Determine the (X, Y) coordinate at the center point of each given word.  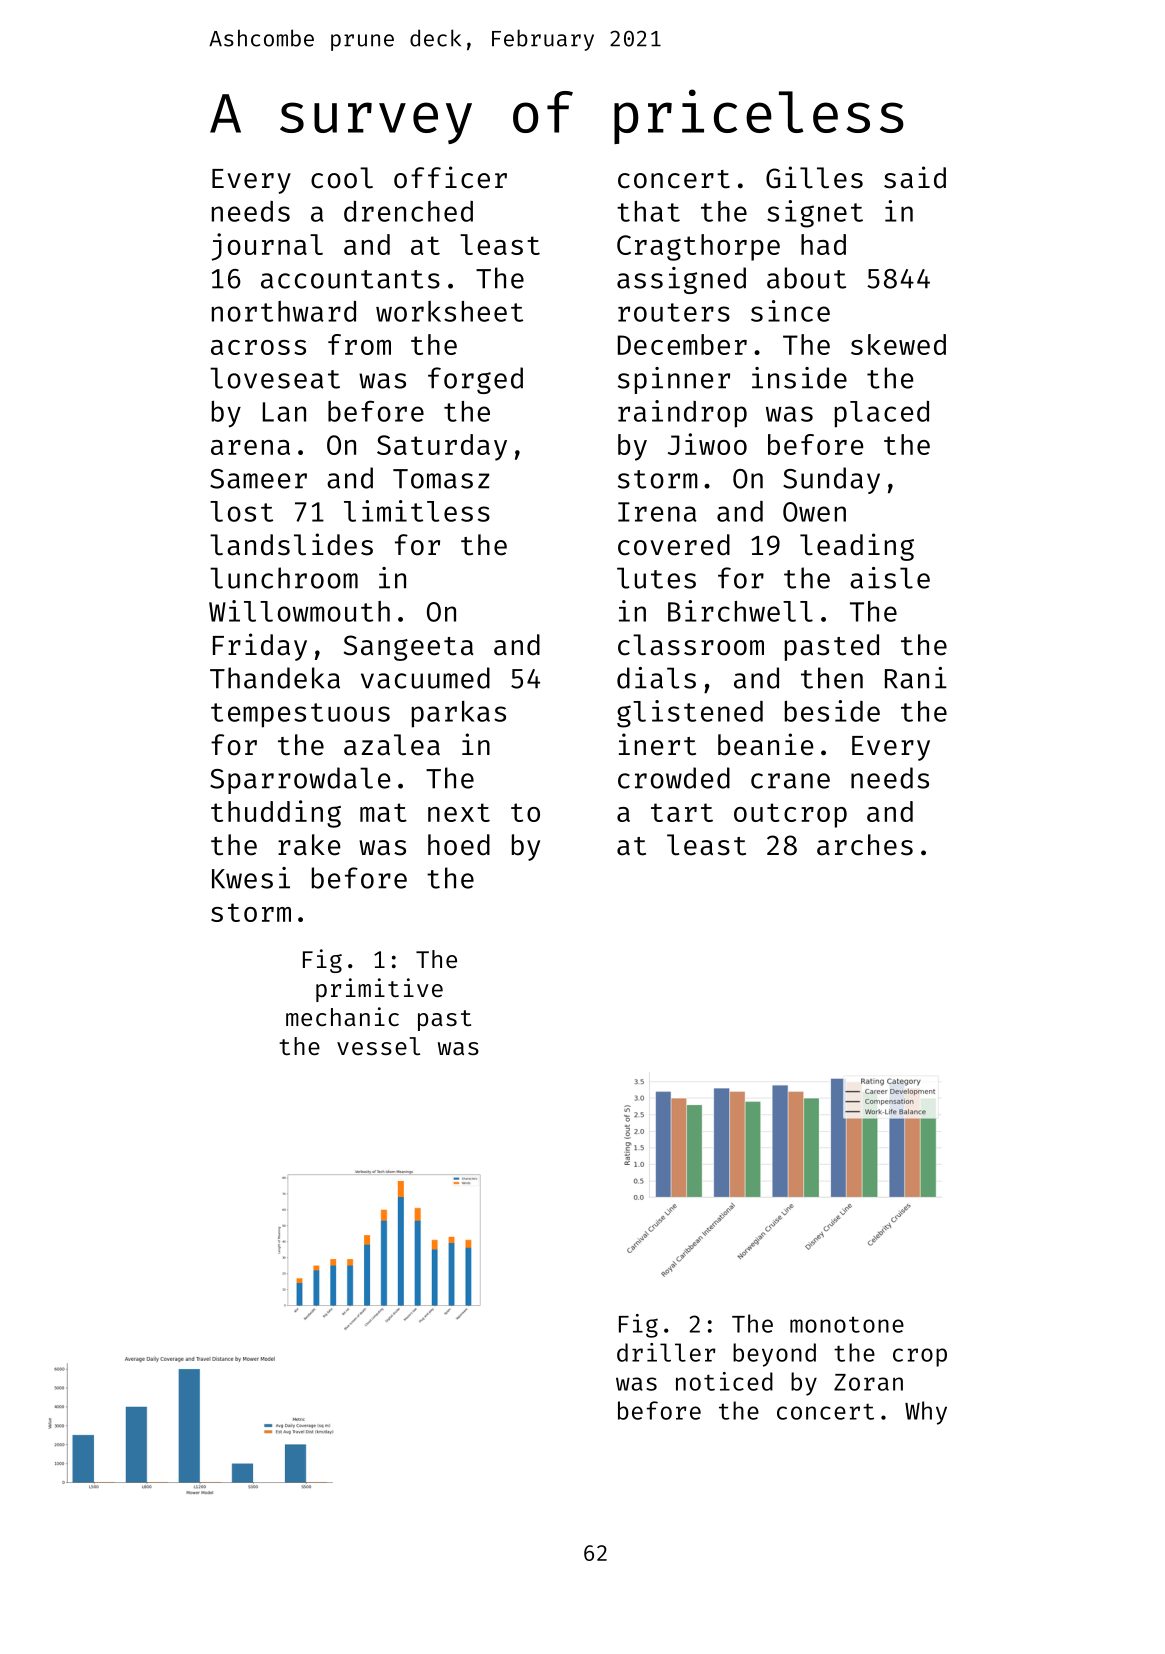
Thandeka (275, 678)
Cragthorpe (698, 247)
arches (865, 845)
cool (342, 178)
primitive (379, 990)
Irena (657, 512)
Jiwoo (707, 444)
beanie (766, 744)
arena (250, 447)
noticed (724, 1381)
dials (656, 678)
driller (666, 1352)
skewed (898, 344)
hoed (459, 845)
